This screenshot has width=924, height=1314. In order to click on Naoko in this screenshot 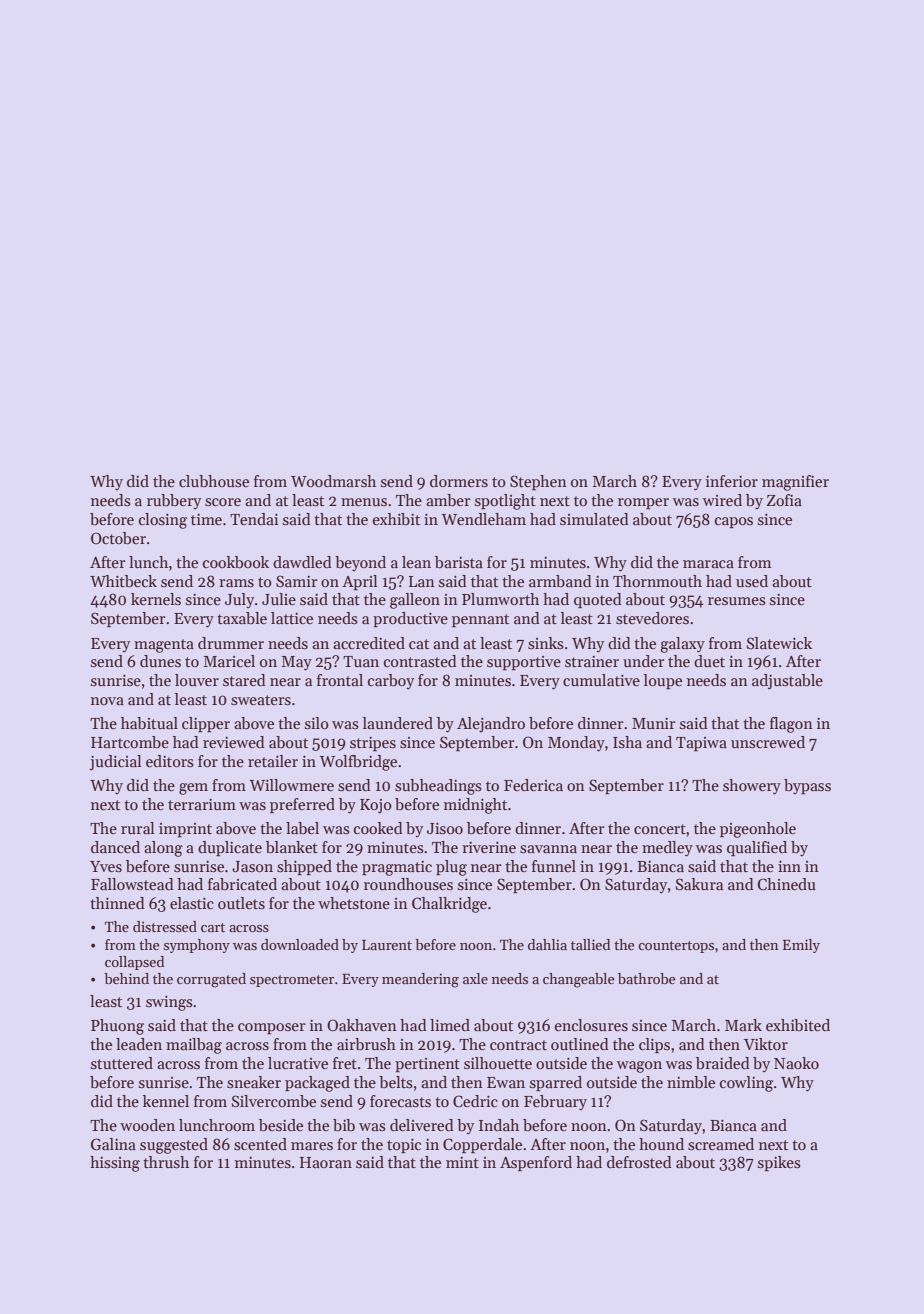, I will do `click(796, 1063)`.
